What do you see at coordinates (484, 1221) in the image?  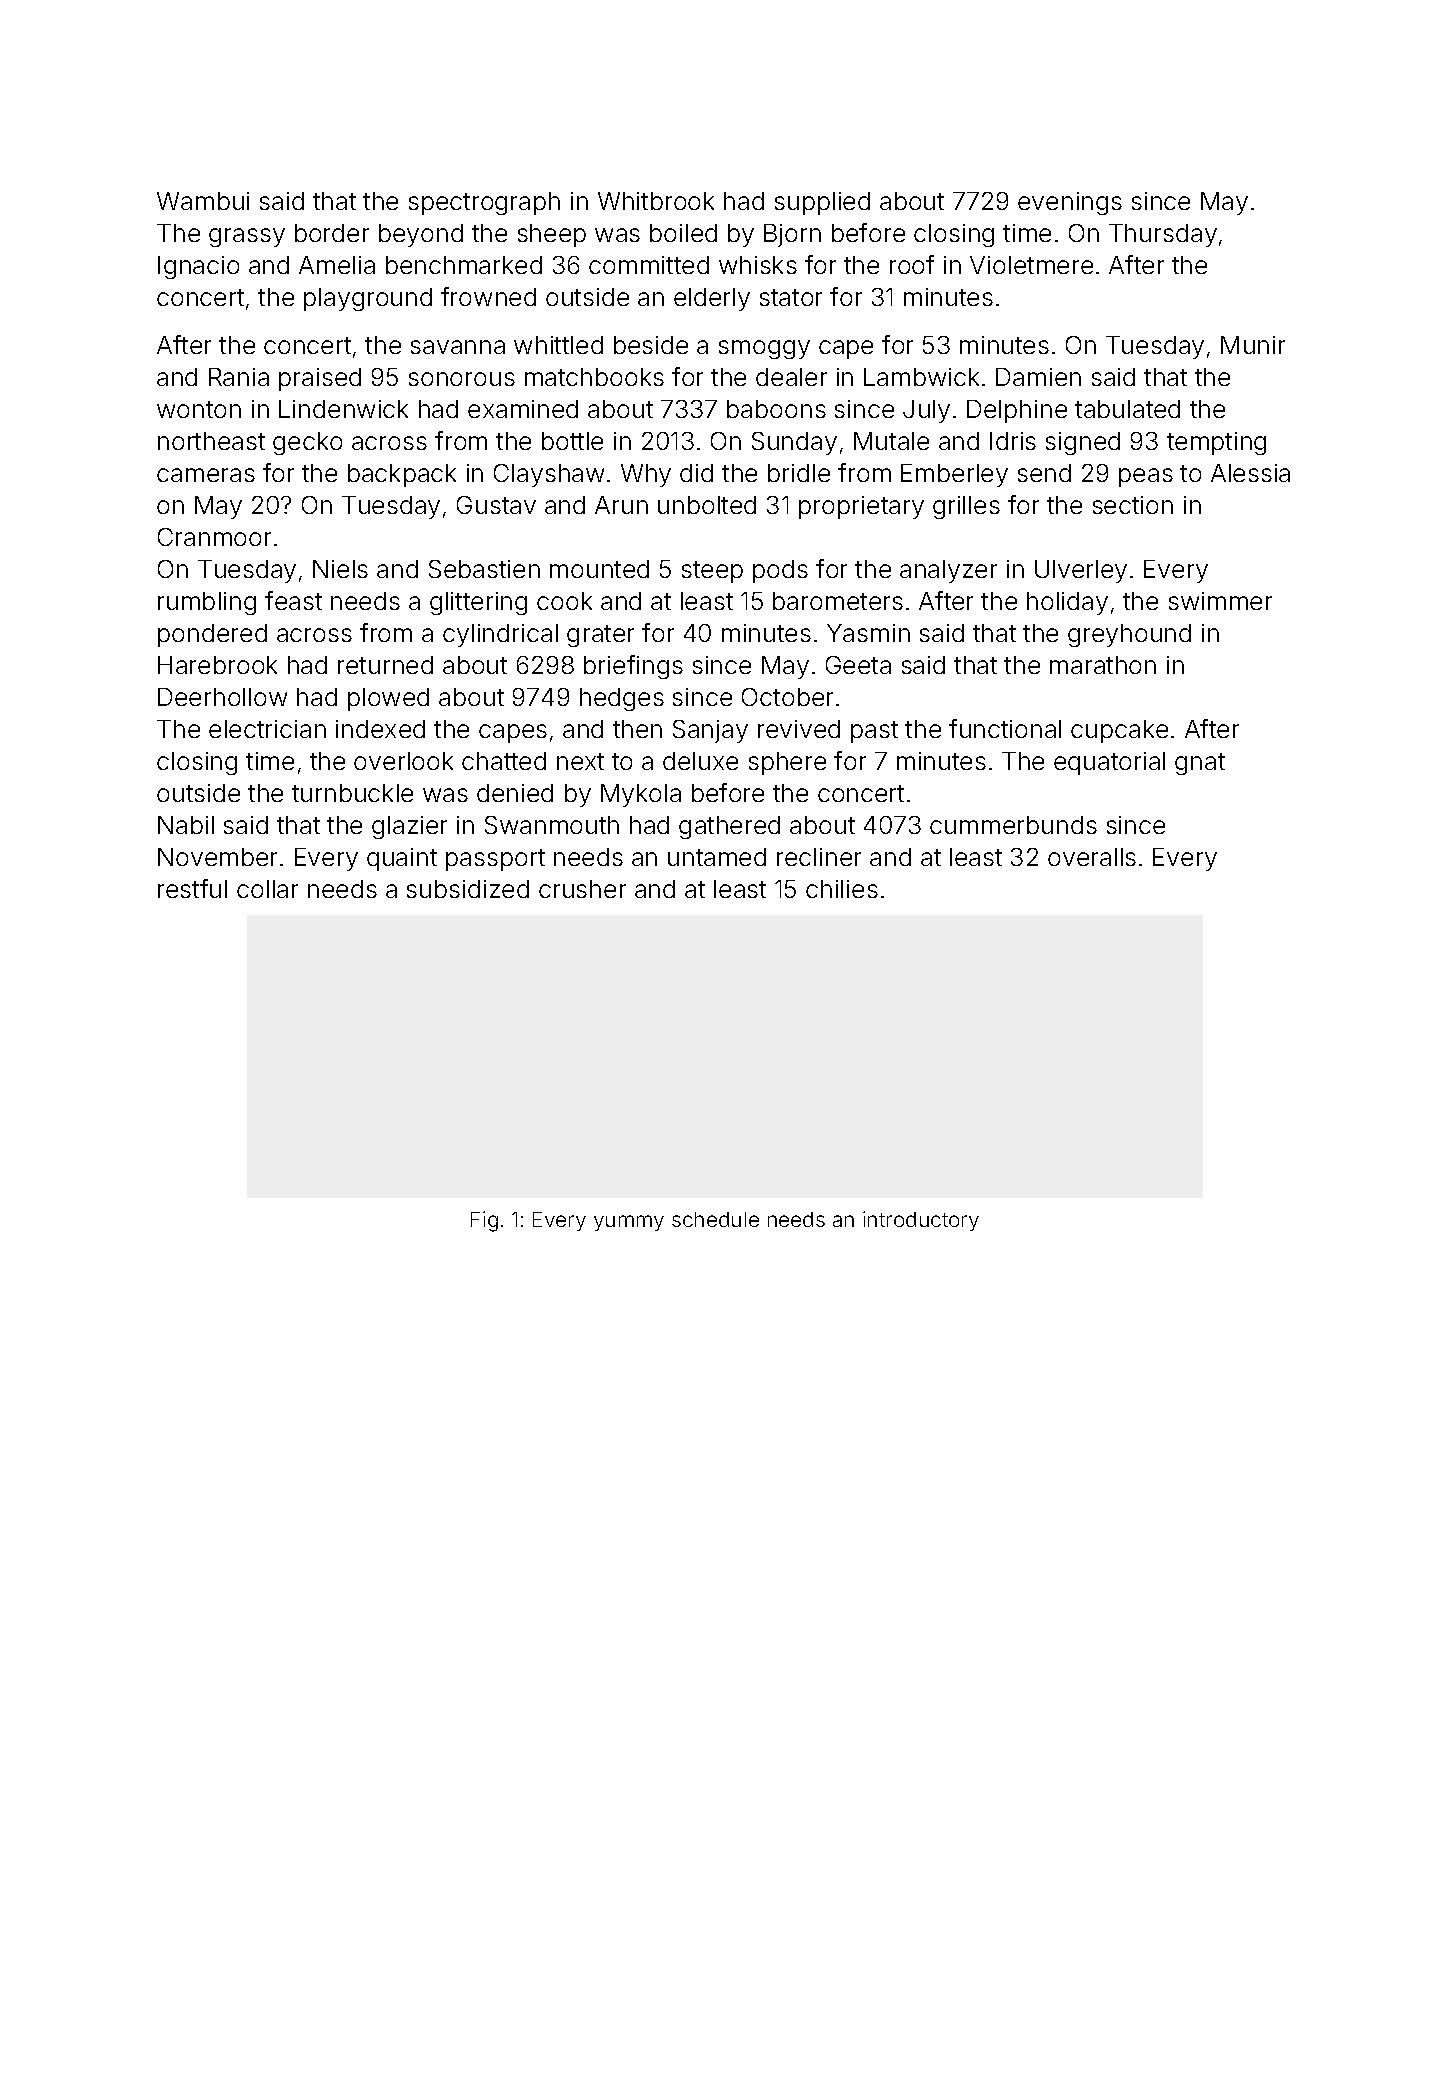 I see `Fig` at bounding box center [484, 1221].
